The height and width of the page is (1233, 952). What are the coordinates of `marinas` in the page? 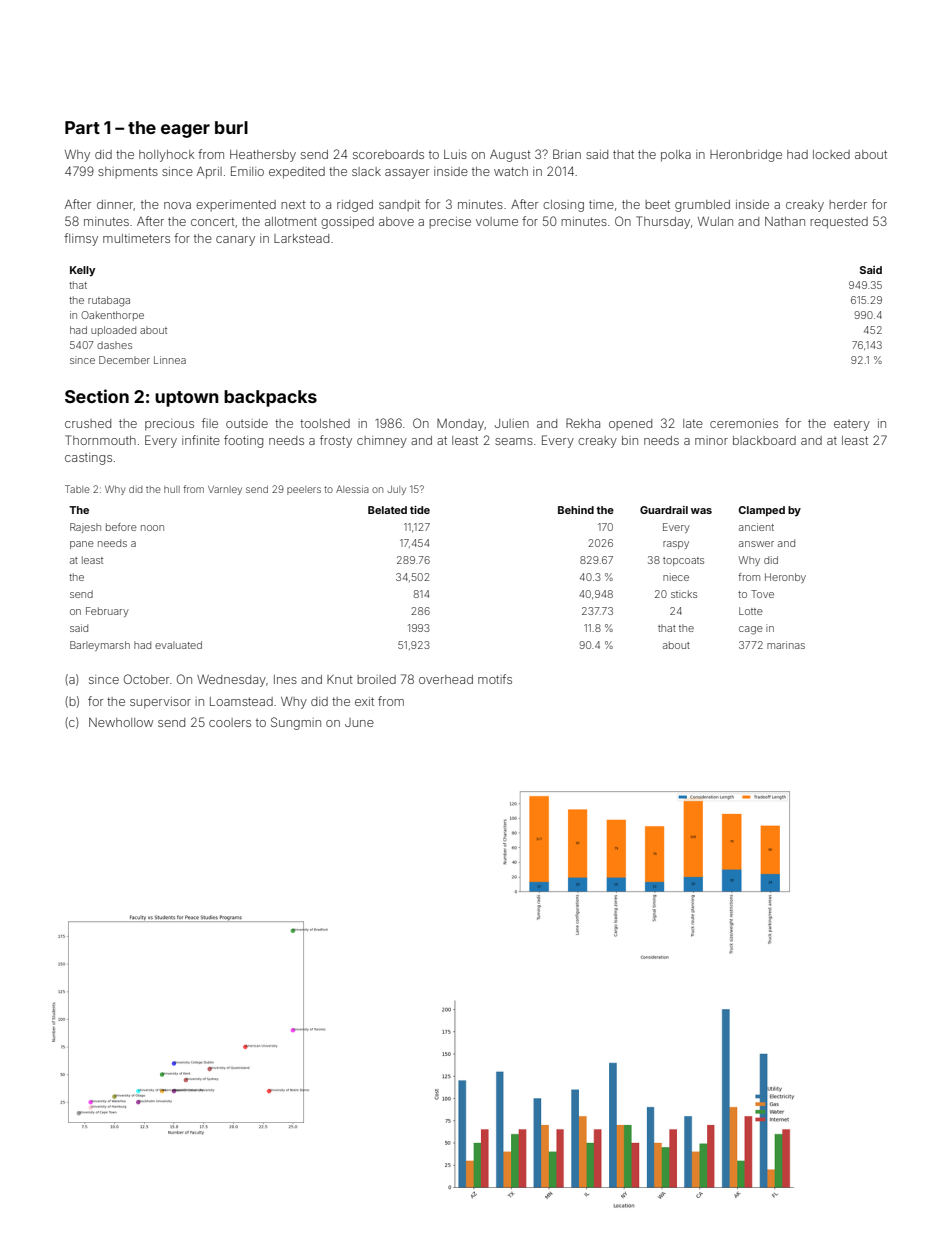 It's located at (786, 645).
